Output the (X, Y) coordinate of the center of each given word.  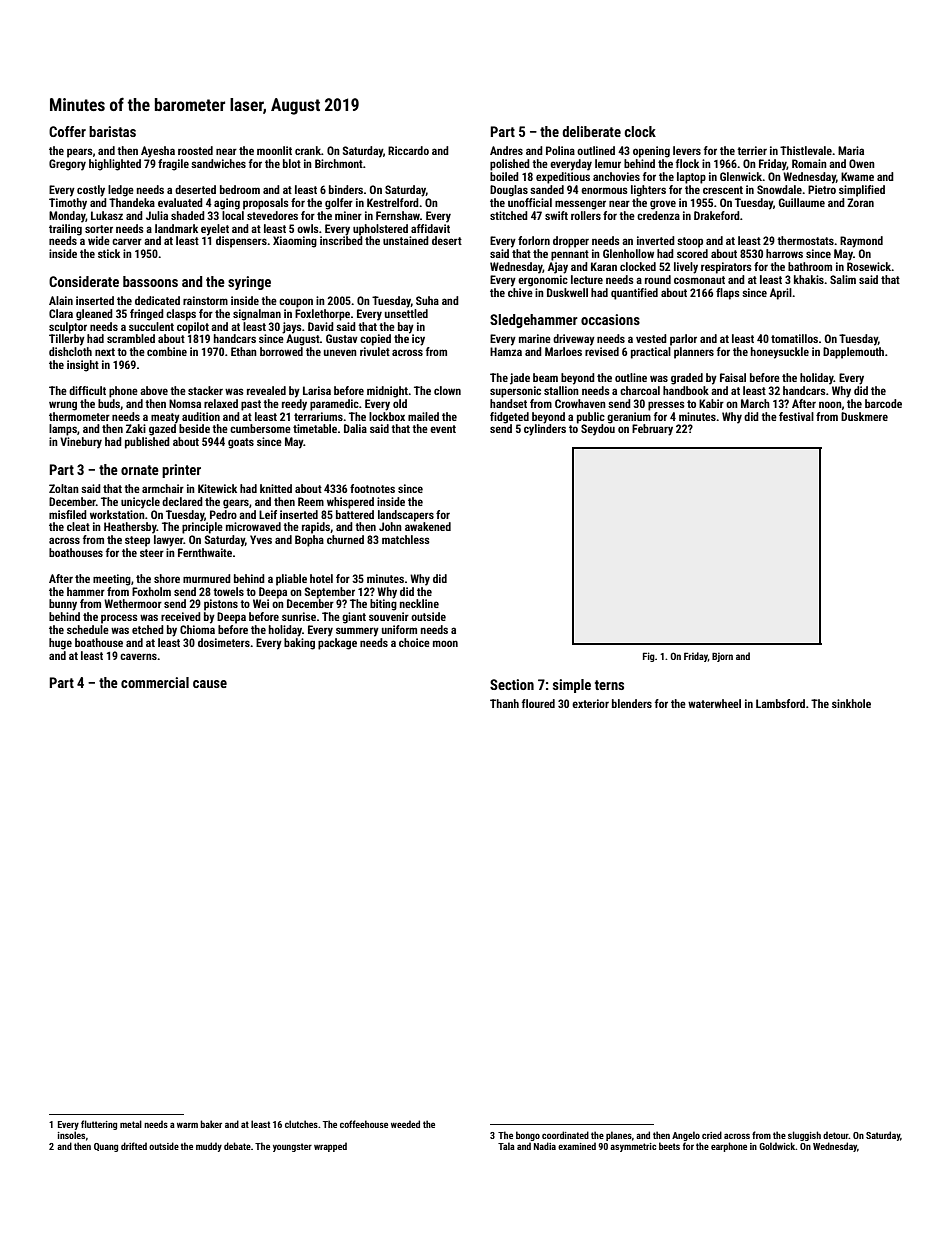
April (781, 294)
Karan (604, 266)
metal (131, 1124)
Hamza (506, 351)
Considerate (84, 281)
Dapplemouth (853, 353)
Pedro (223, 514)
